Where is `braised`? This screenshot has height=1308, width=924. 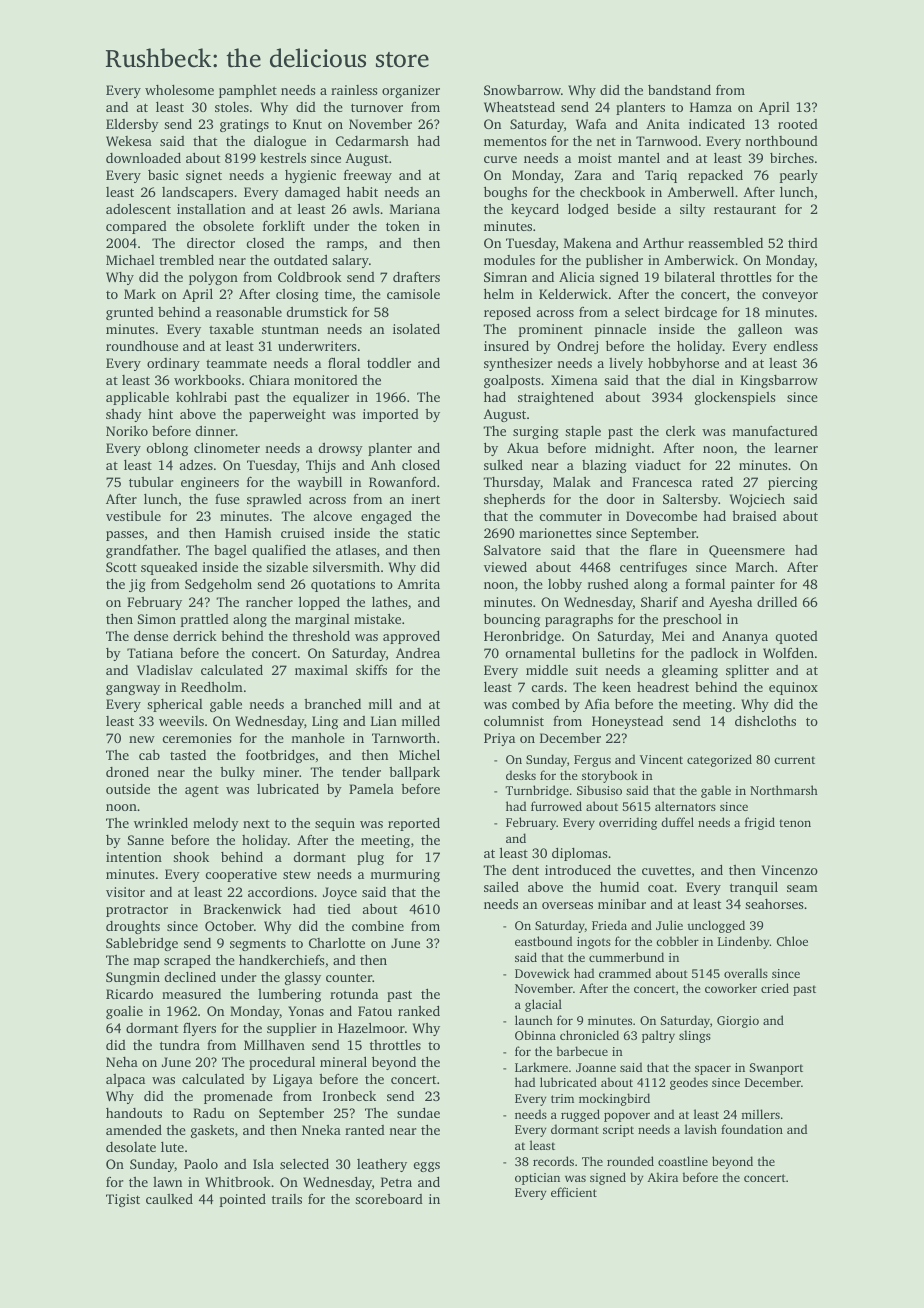 braised is located at coordinates (754, 516).
